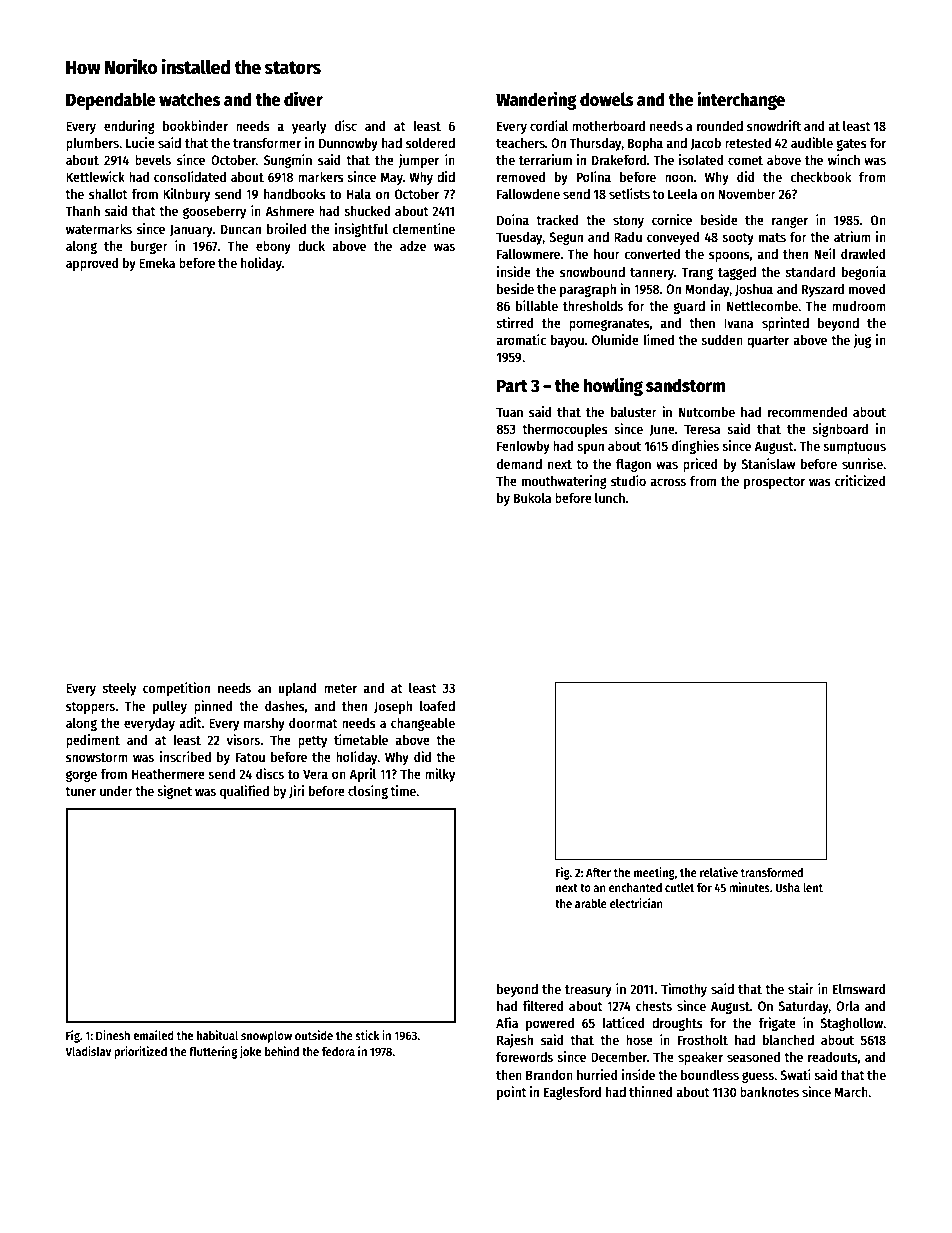  I want to click on approved, so click(92, 264).
